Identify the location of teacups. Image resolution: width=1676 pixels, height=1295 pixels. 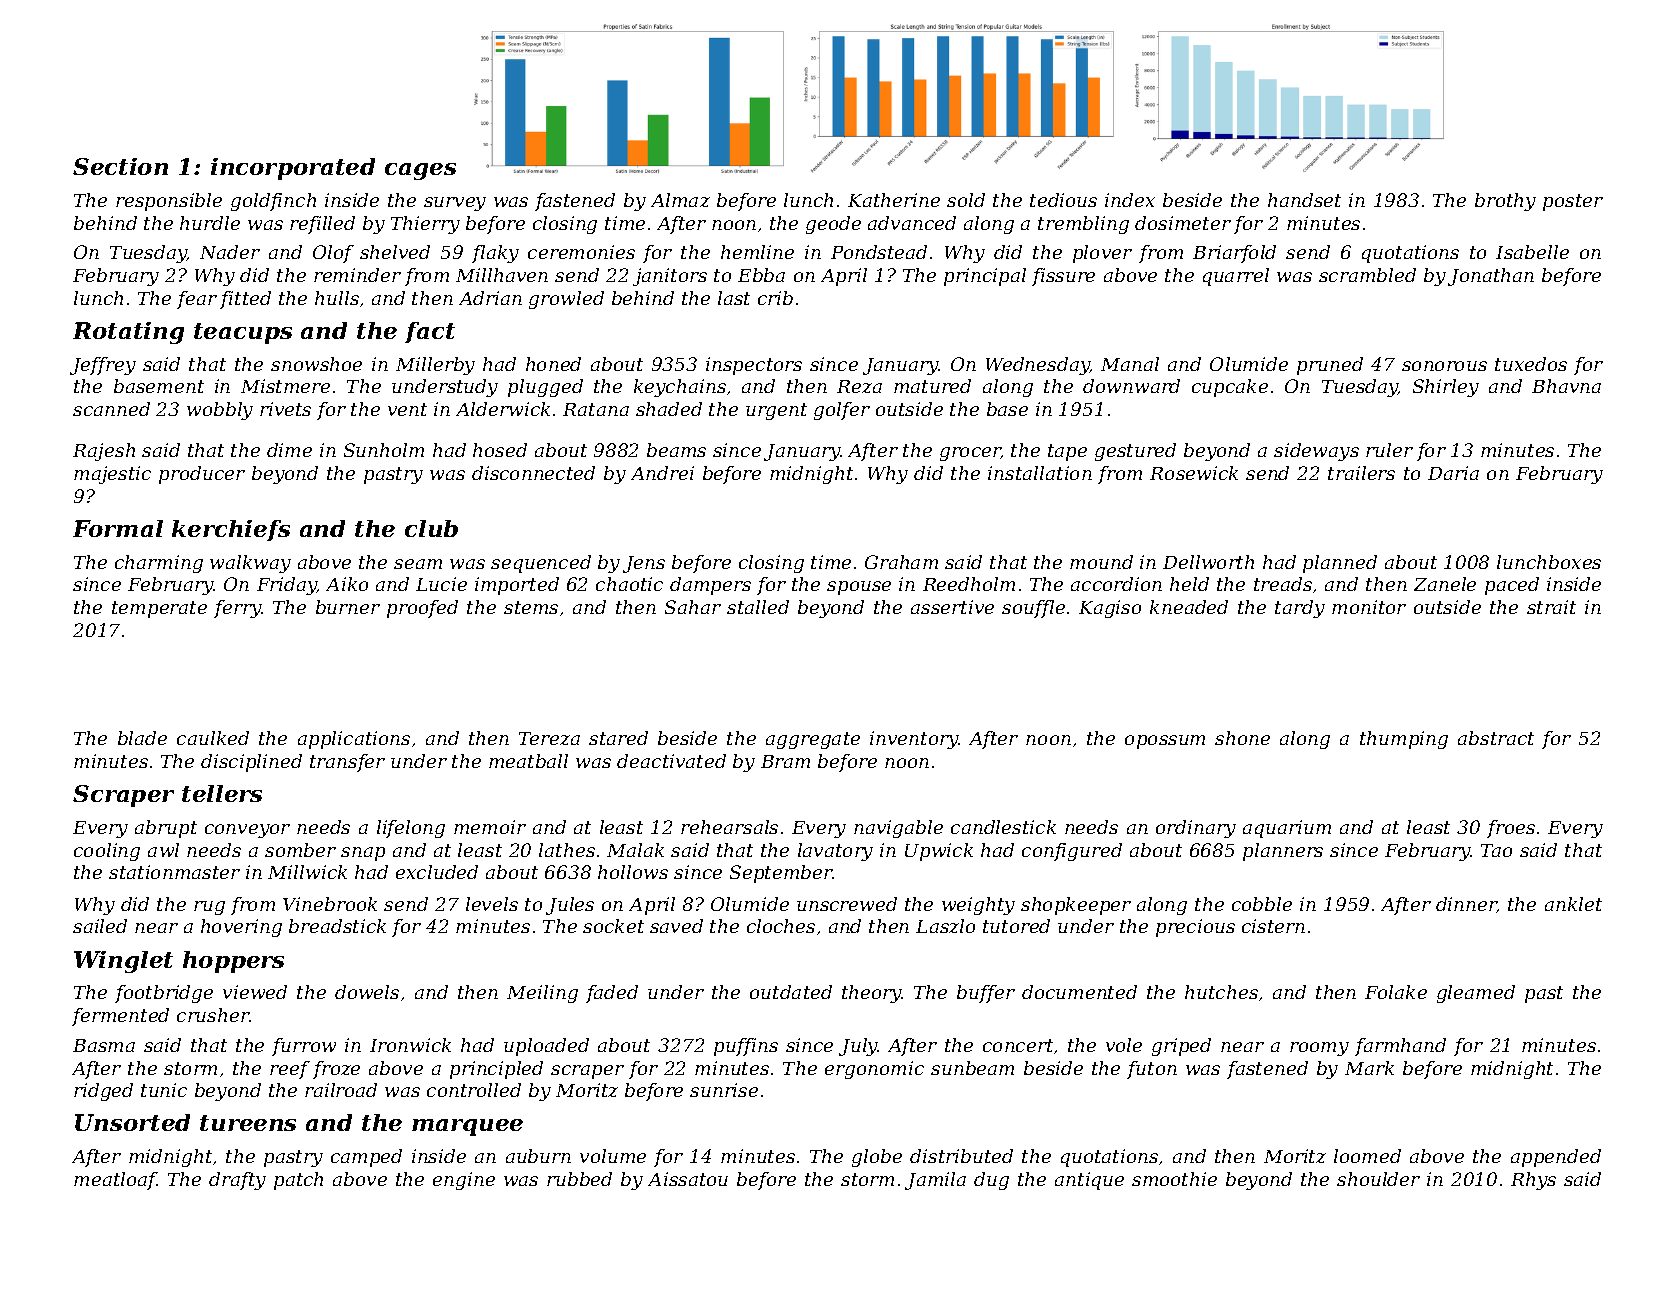
(243, 333).
